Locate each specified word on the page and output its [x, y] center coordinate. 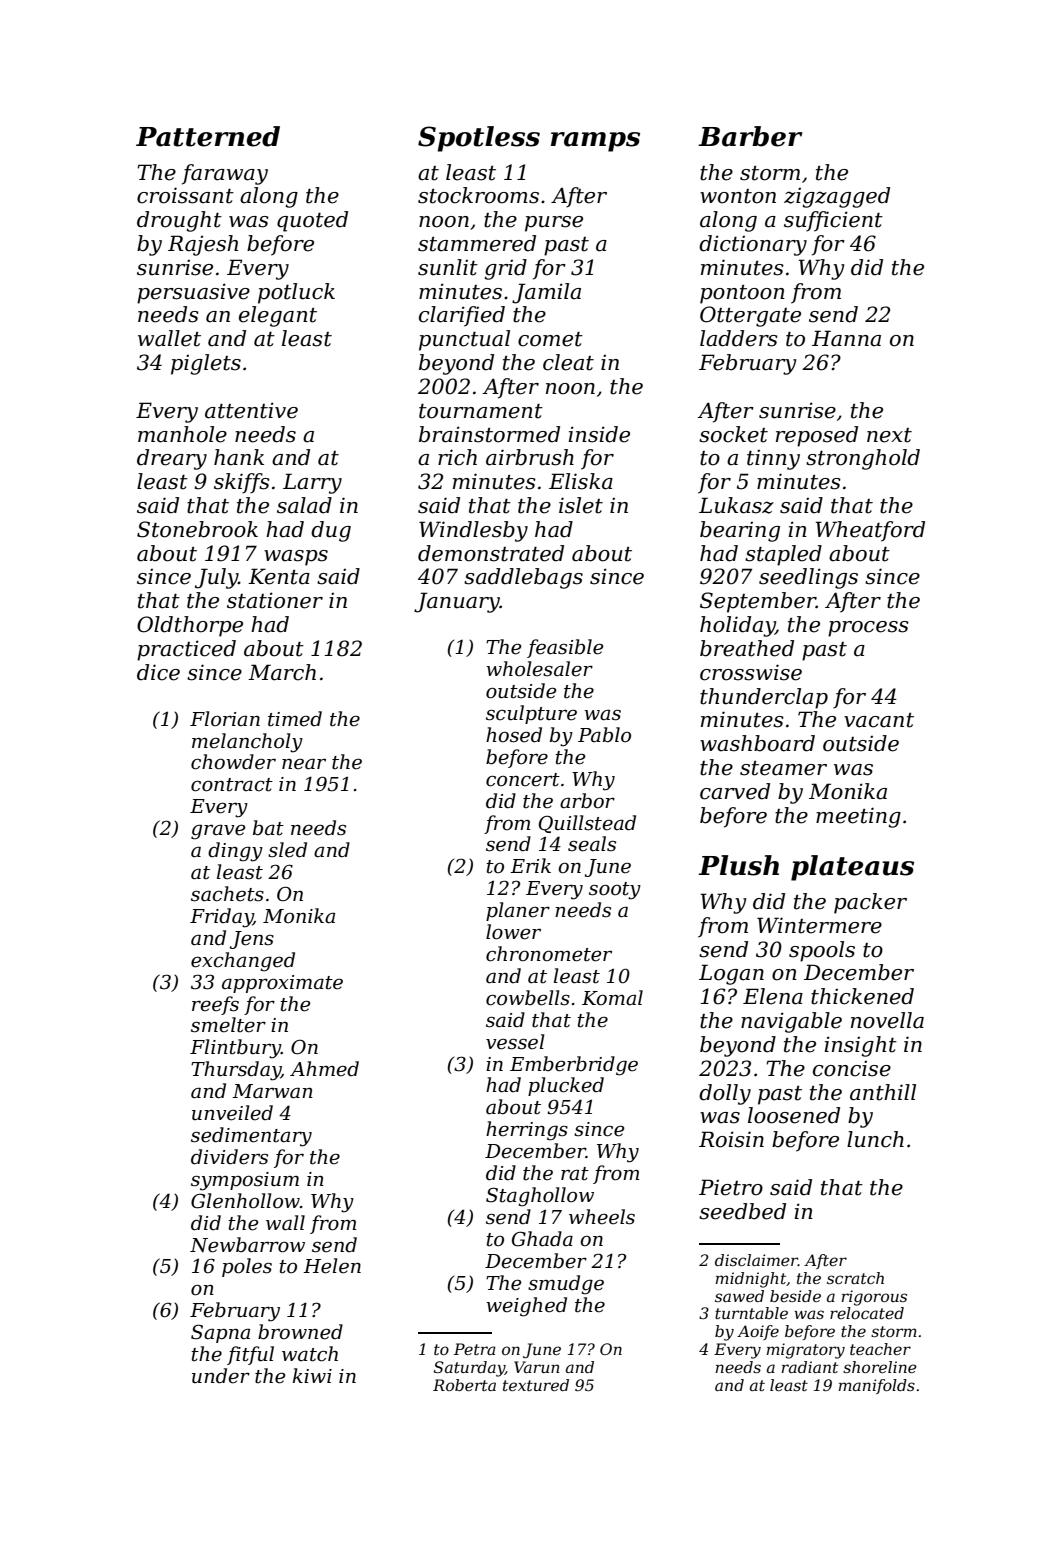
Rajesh [203, 245]
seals [592, 844]
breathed [747, 648]
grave [218, 832]
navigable [791, 1022]
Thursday [236, 1071]
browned [300, 1332]
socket [733, 434]
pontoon [742, 294]
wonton [738, 196]
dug [331, 531]
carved [735, 791]
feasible [565, 648]
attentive [251, 410]
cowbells [528, 998]
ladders [739, 338]
